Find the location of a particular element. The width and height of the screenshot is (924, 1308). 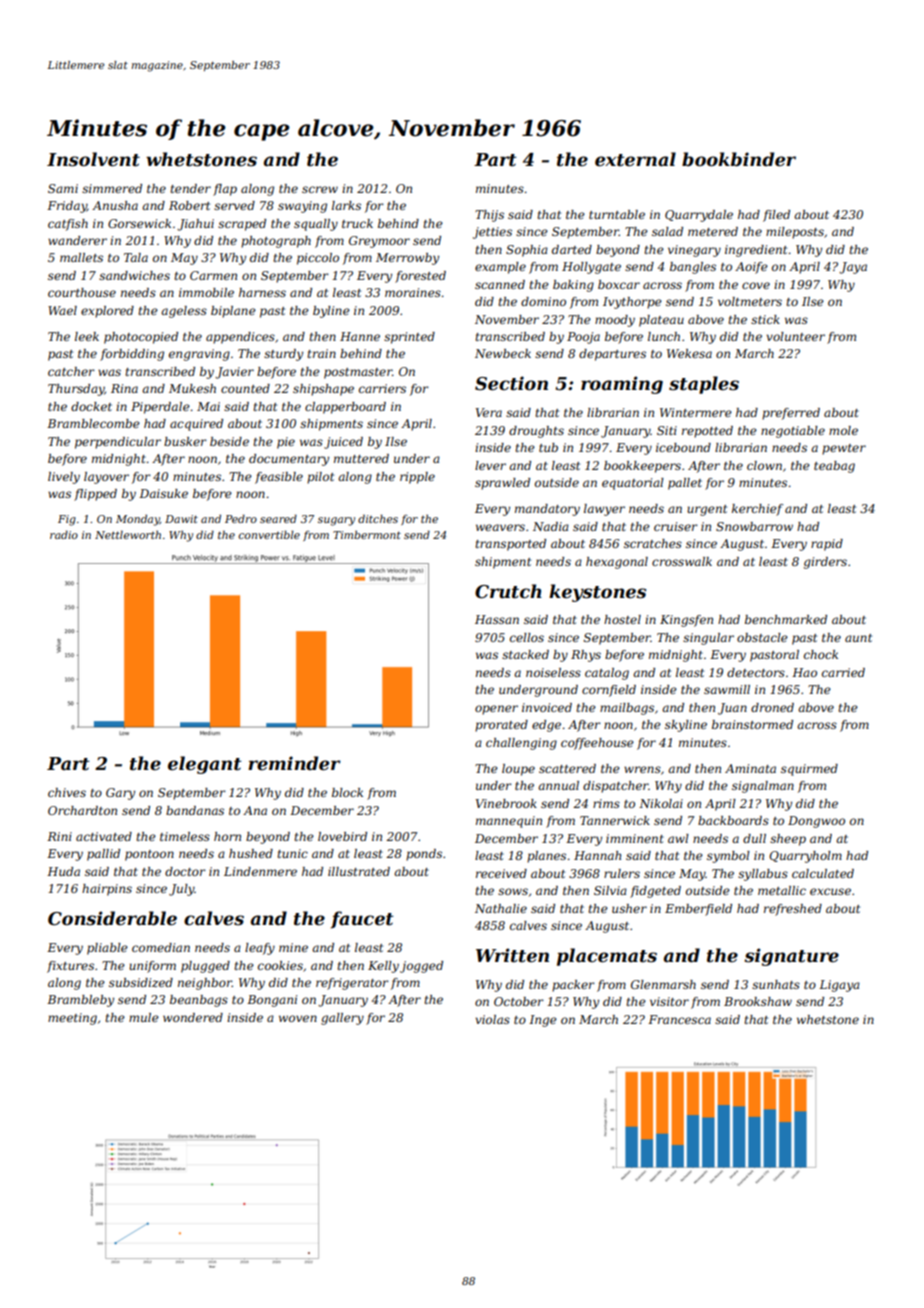

bandanas is located at coordinates (195, 810).
